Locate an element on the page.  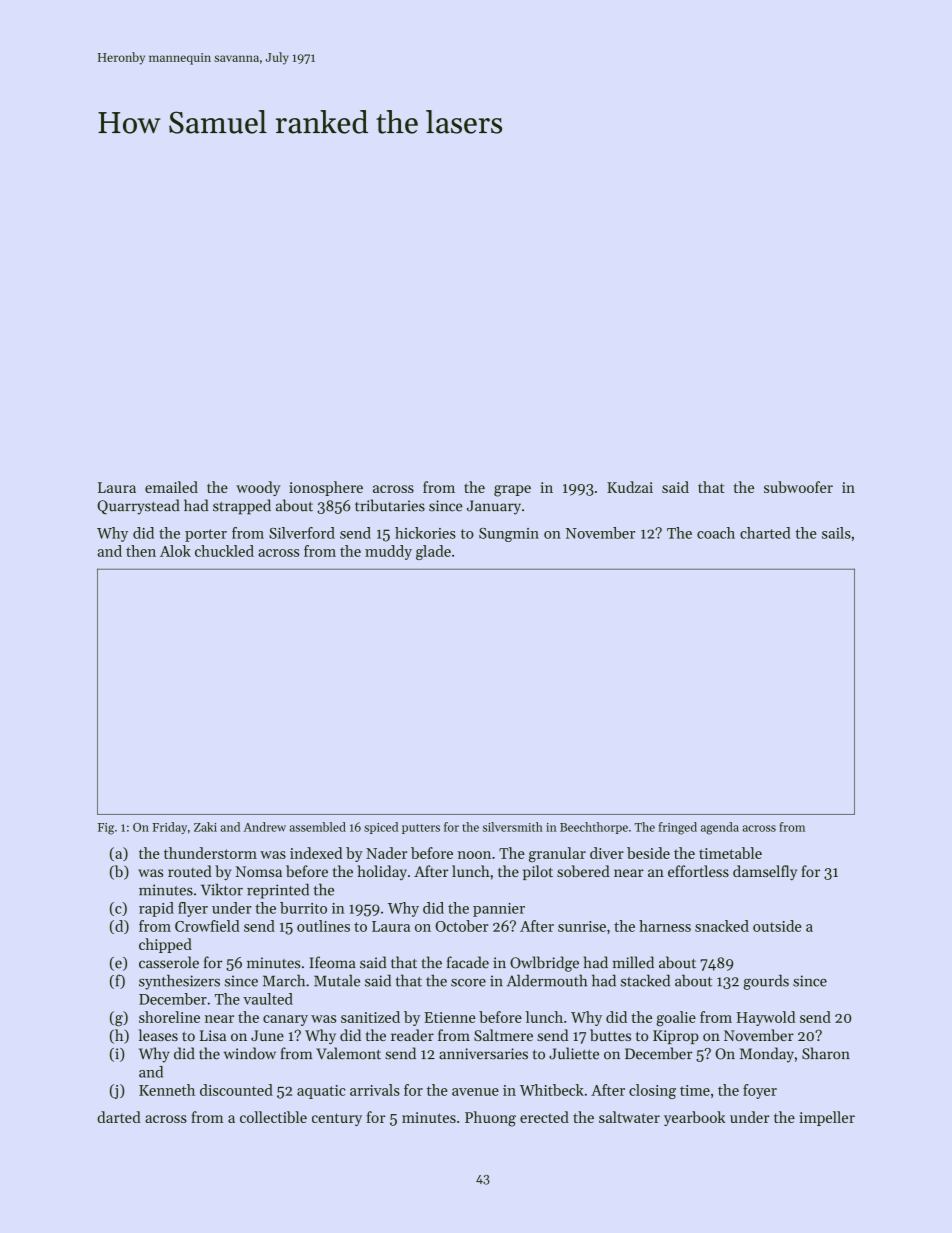
fringed is located at coordinates (678, 828).
